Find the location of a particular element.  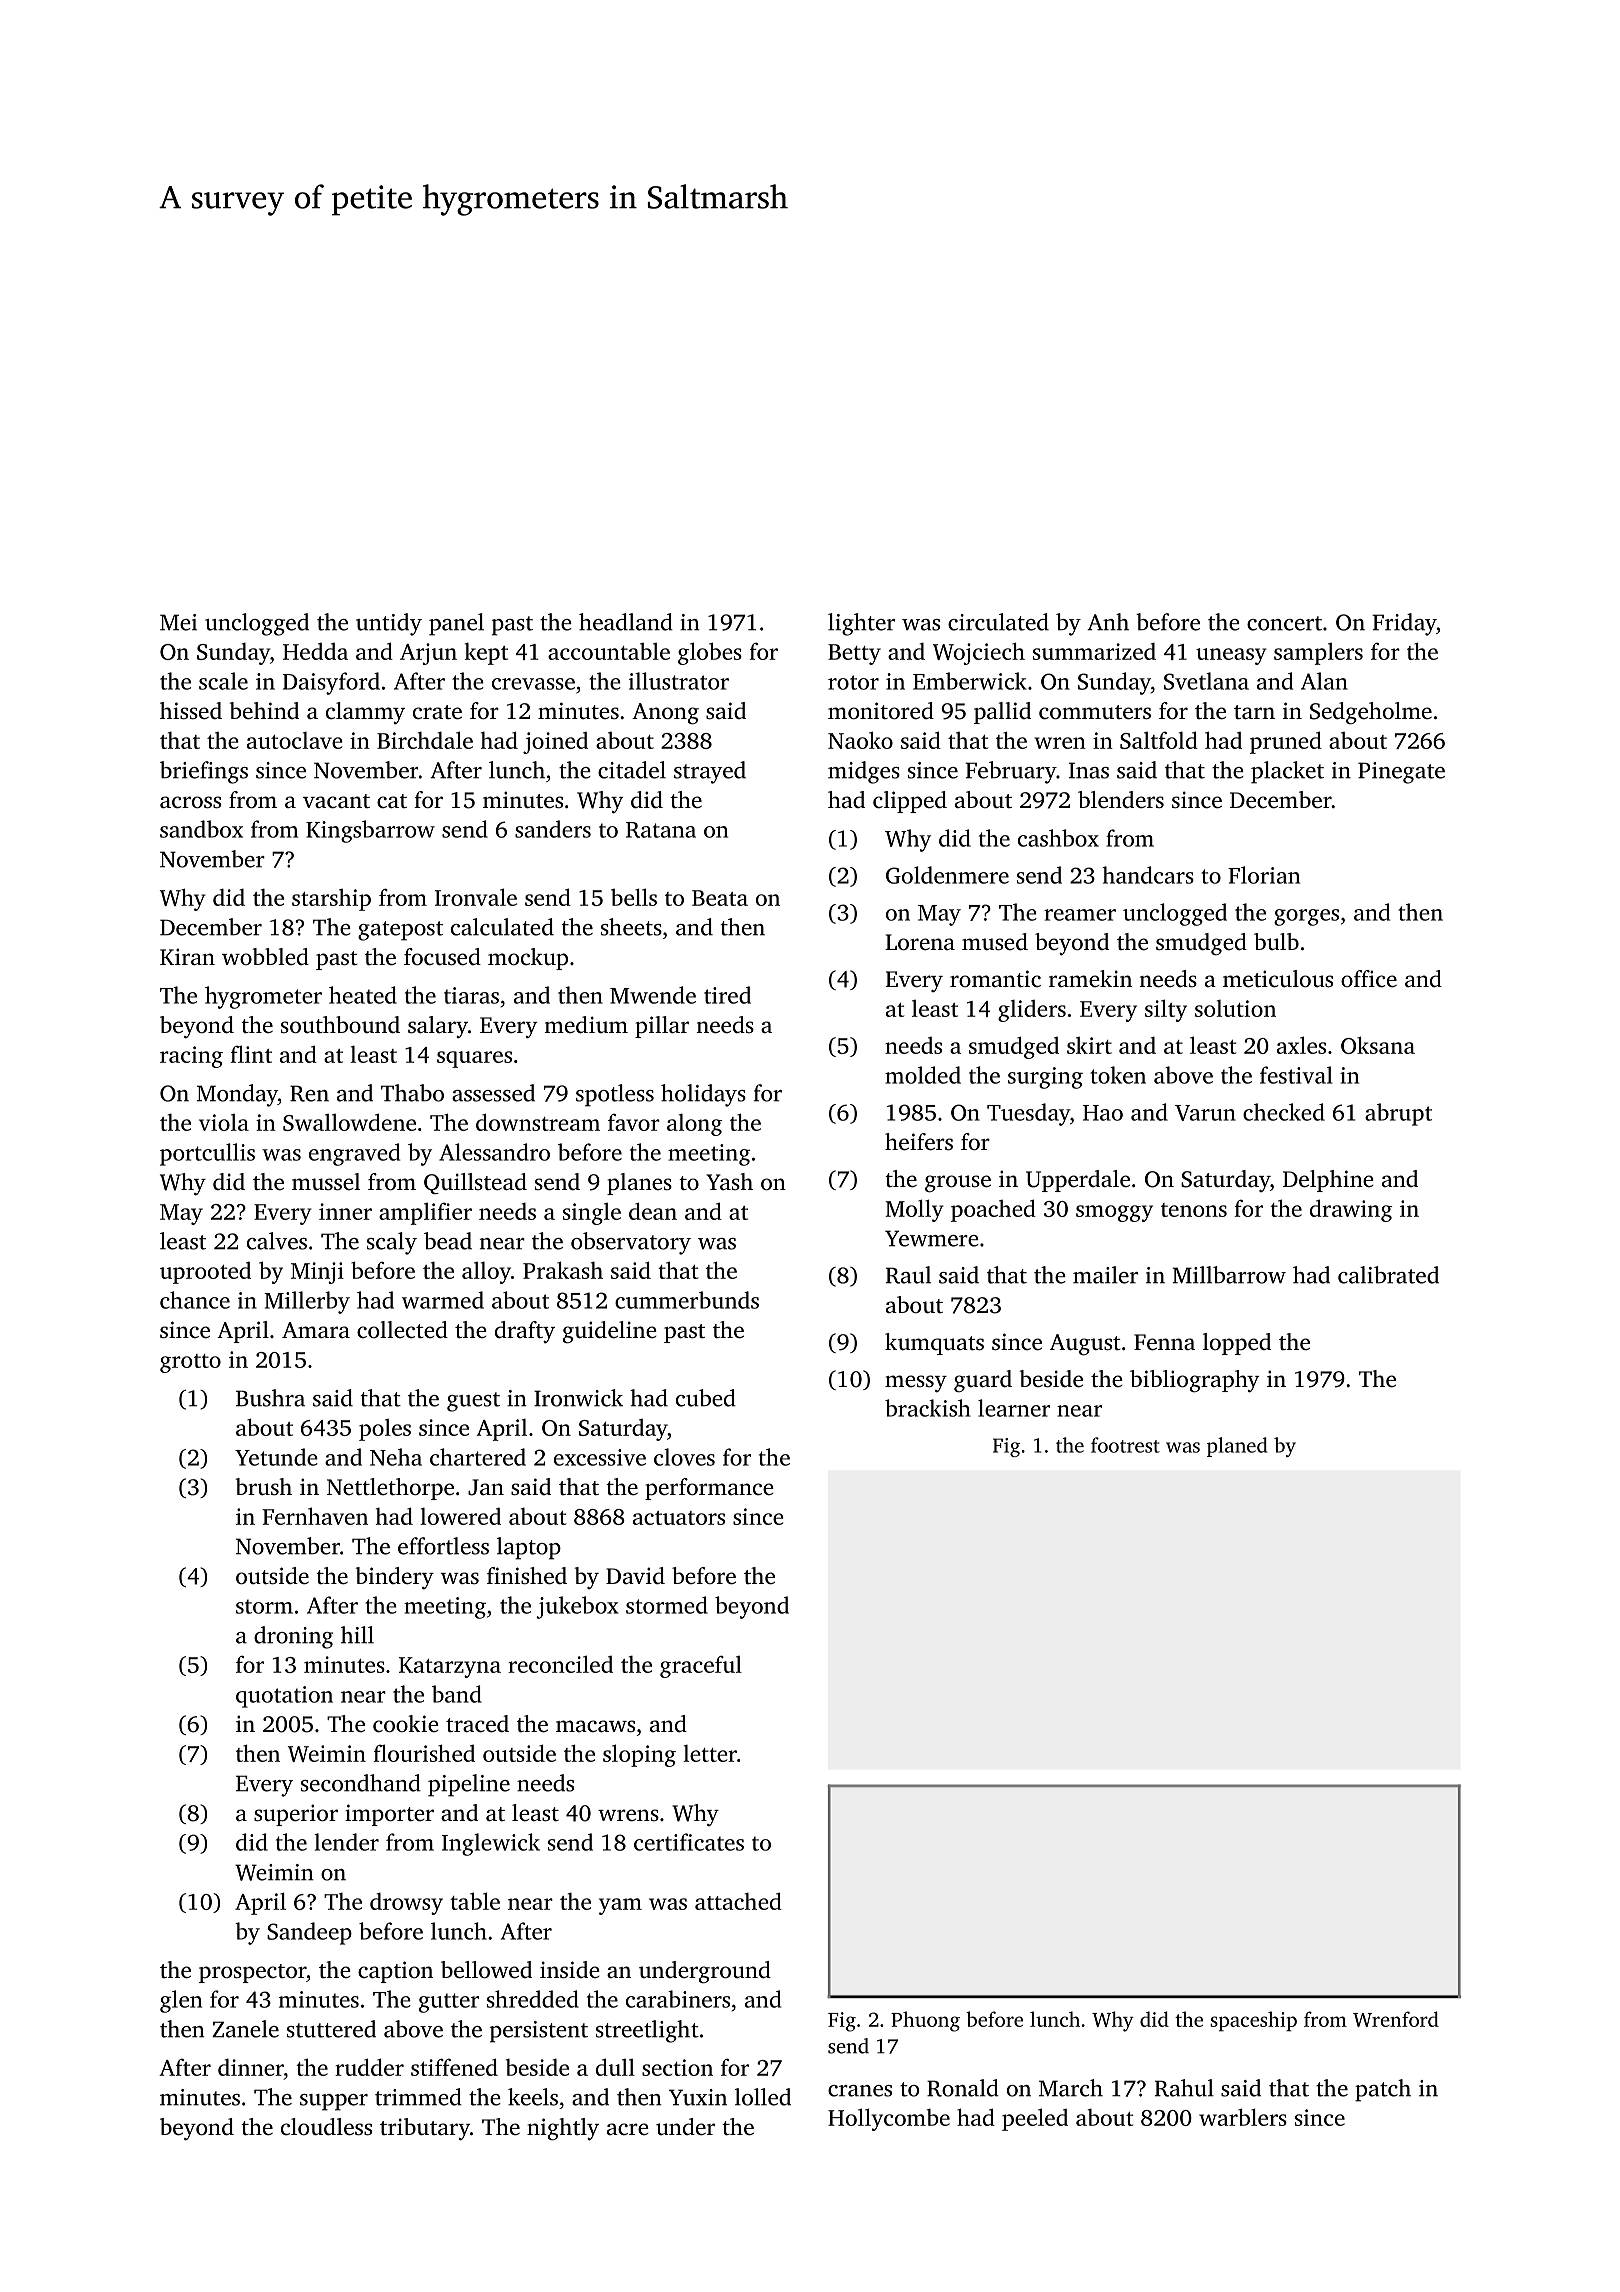

squares is located at coordinates (474, 1059).
